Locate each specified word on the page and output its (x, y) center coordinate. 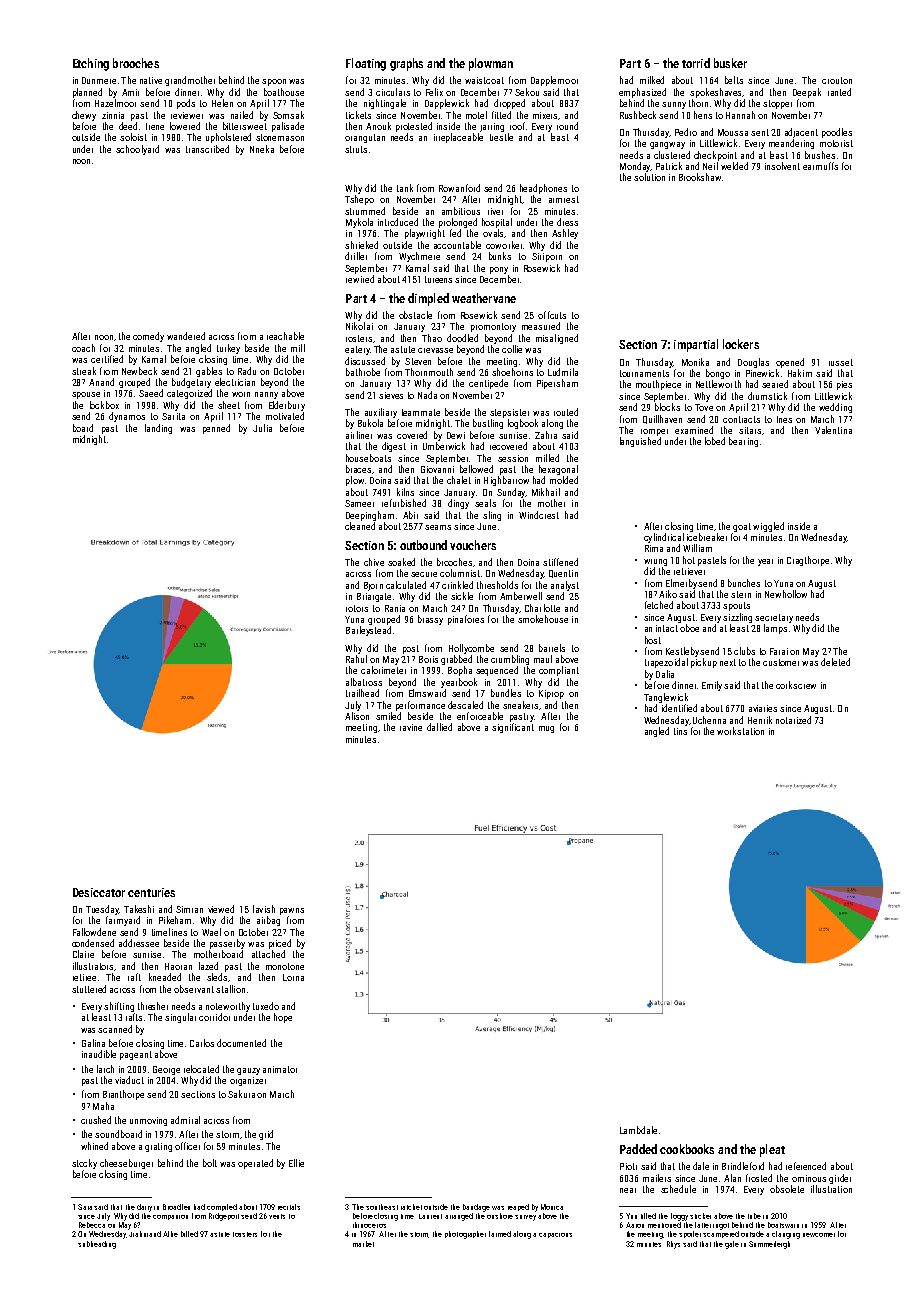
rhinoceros (369, 1225)
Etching (91, 64)
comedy (148, 337)
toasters (245, 1234)
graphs (406, 64)
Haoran (178, 966)
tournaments (644, 373)
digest (394, 447)
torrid (696, 63)
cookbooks (687, 1149)
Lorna (293, 977)
